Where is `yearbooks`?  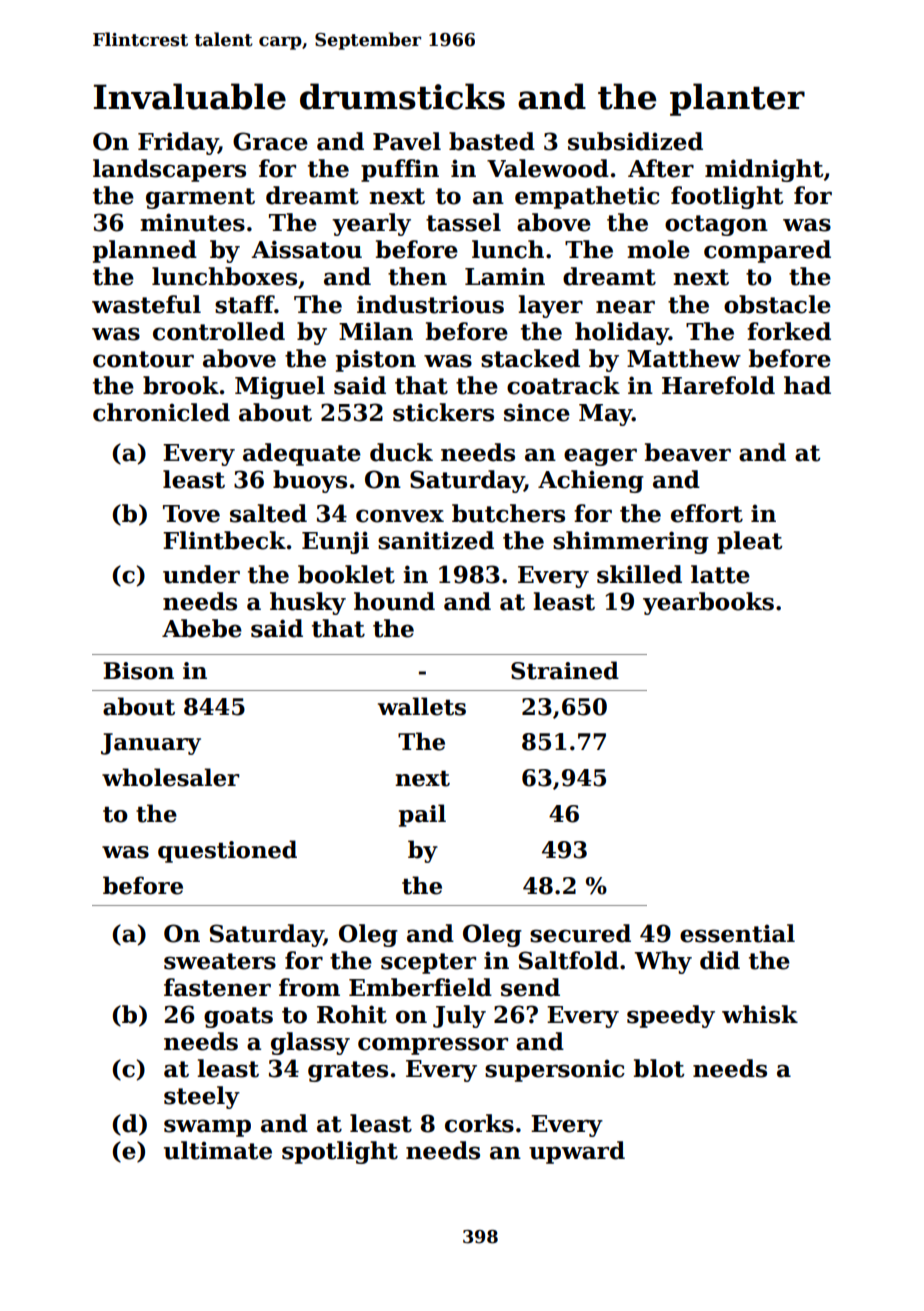 yearbooks is located at coordinates (708, 603).
